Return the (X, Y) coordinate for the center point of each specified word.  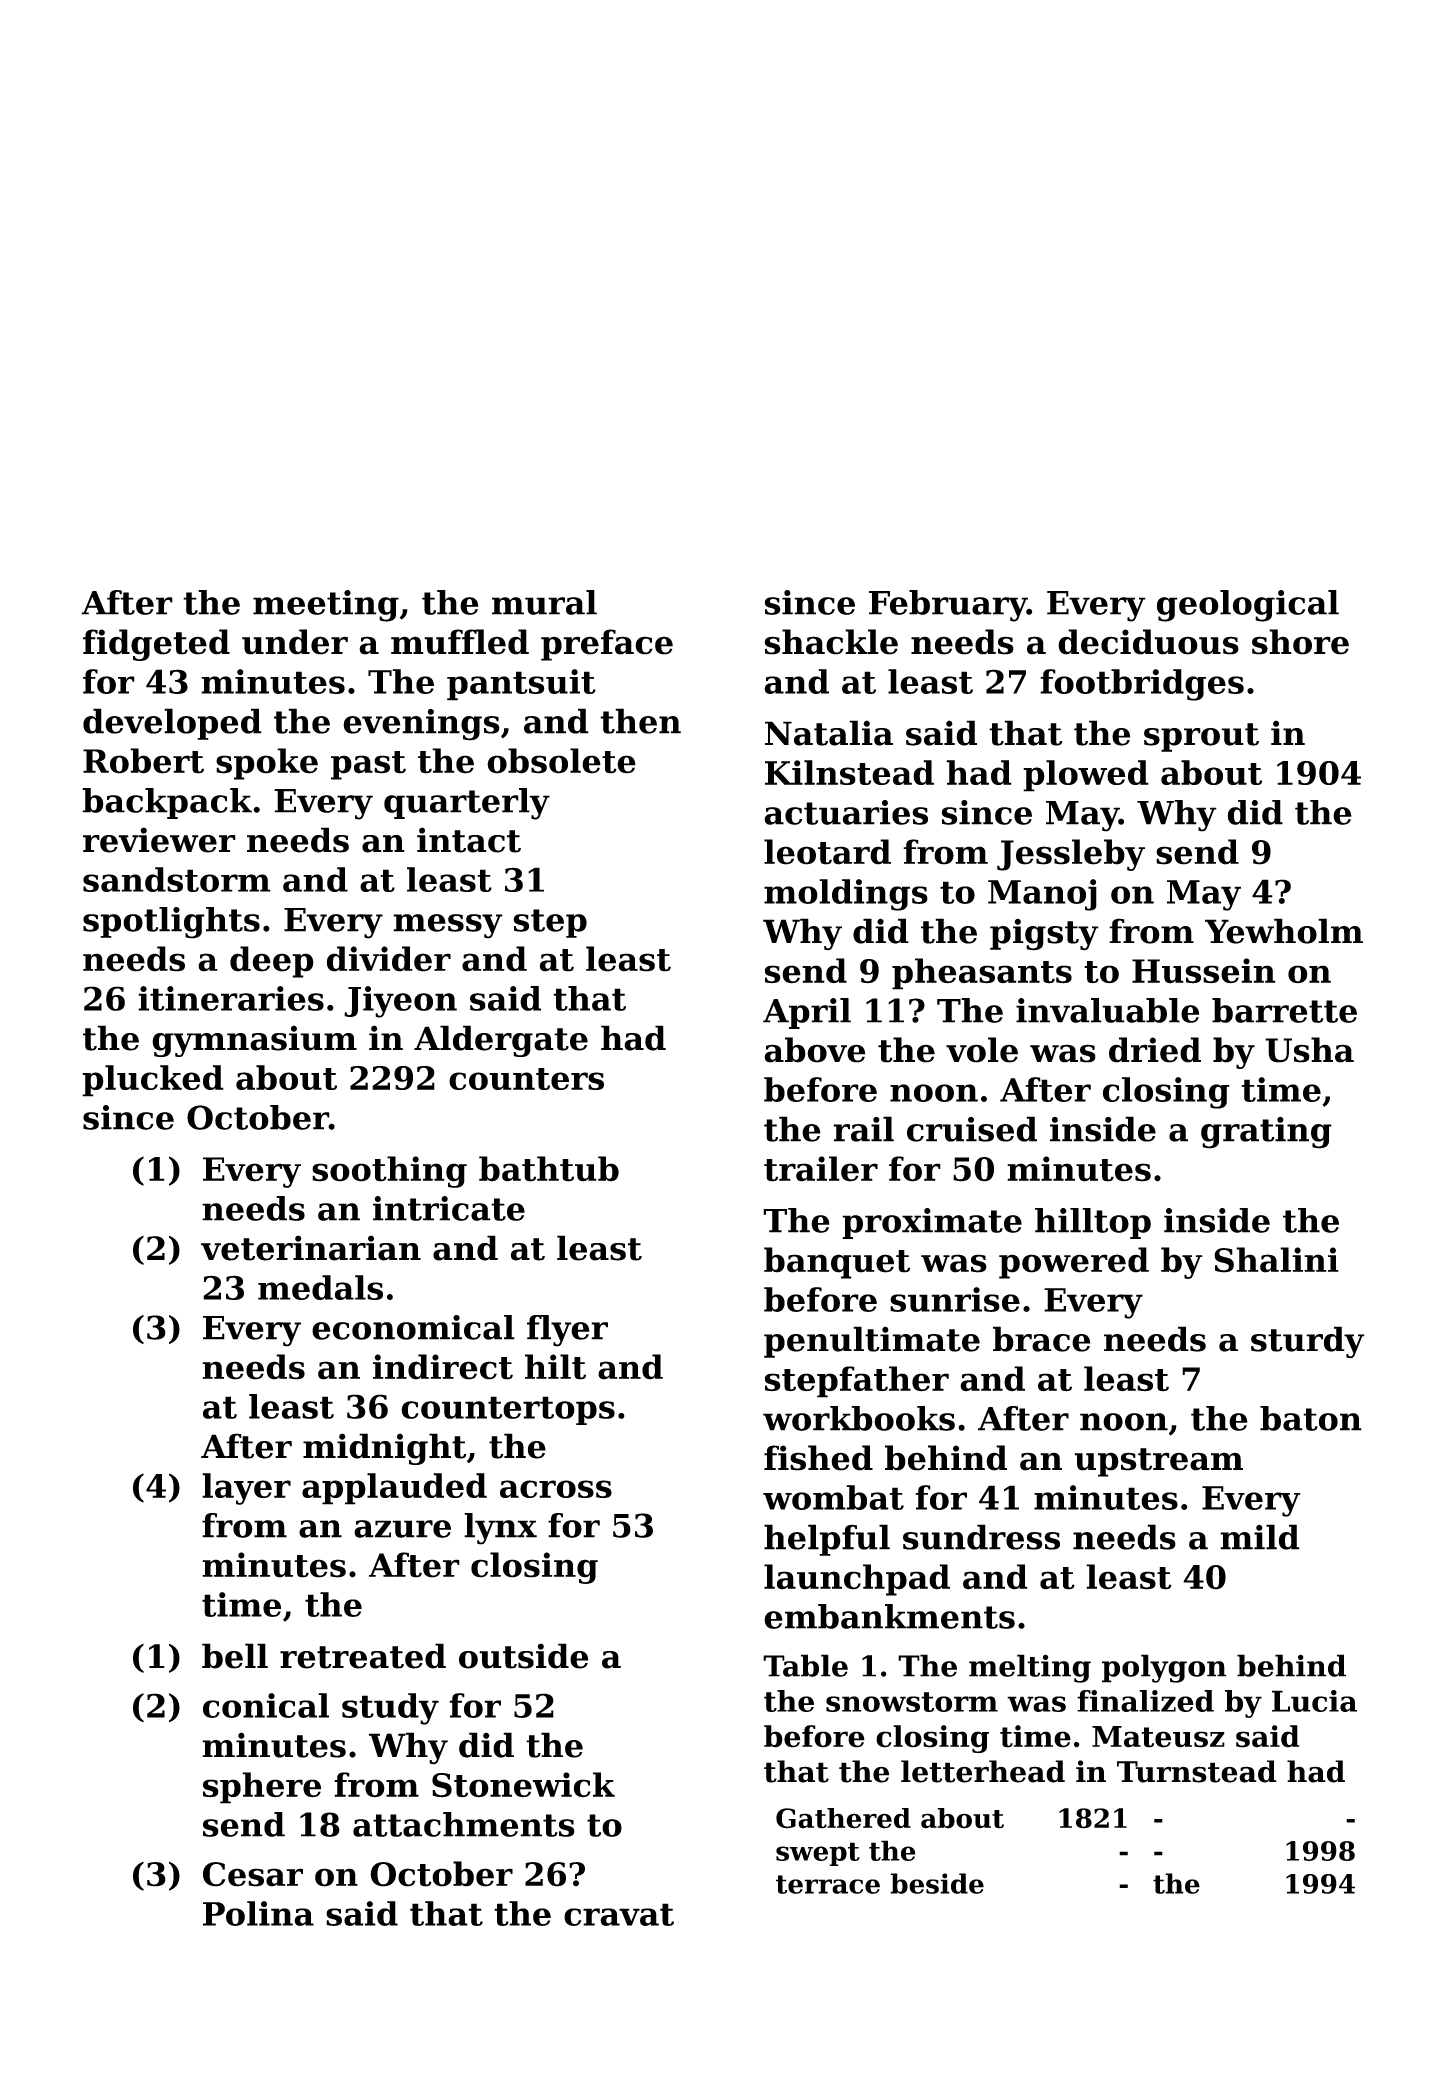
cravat (619, 1914)
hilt (555, 1367)
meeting (326, 606)
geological (1248, 606)
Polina (258, 1913)
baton (1311, 1418)
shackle (831, 642)
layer (246, 1489)
